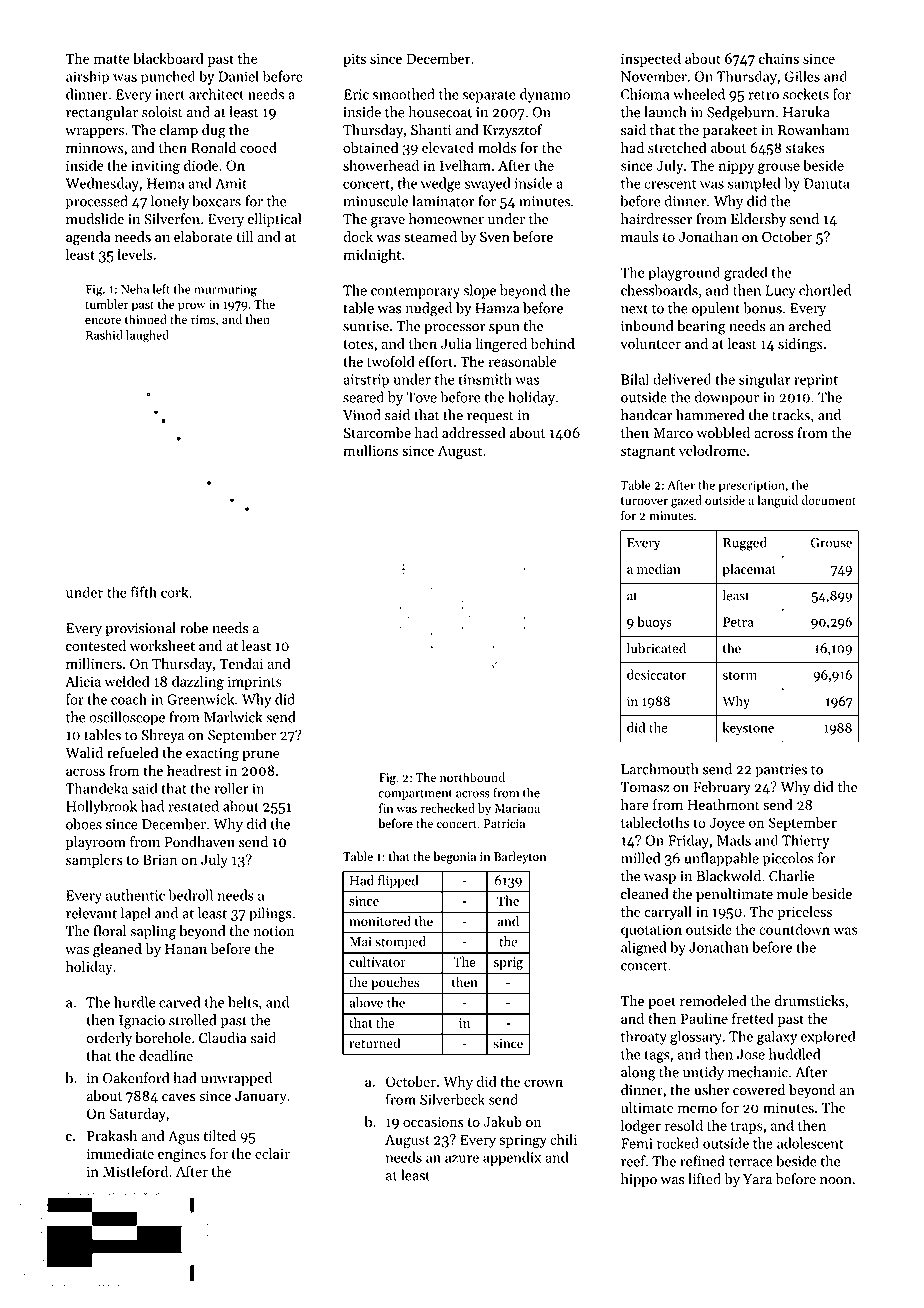 The height and width of the screenshot is (1308, 924). I want to click on pantries, so click(781, 771).
